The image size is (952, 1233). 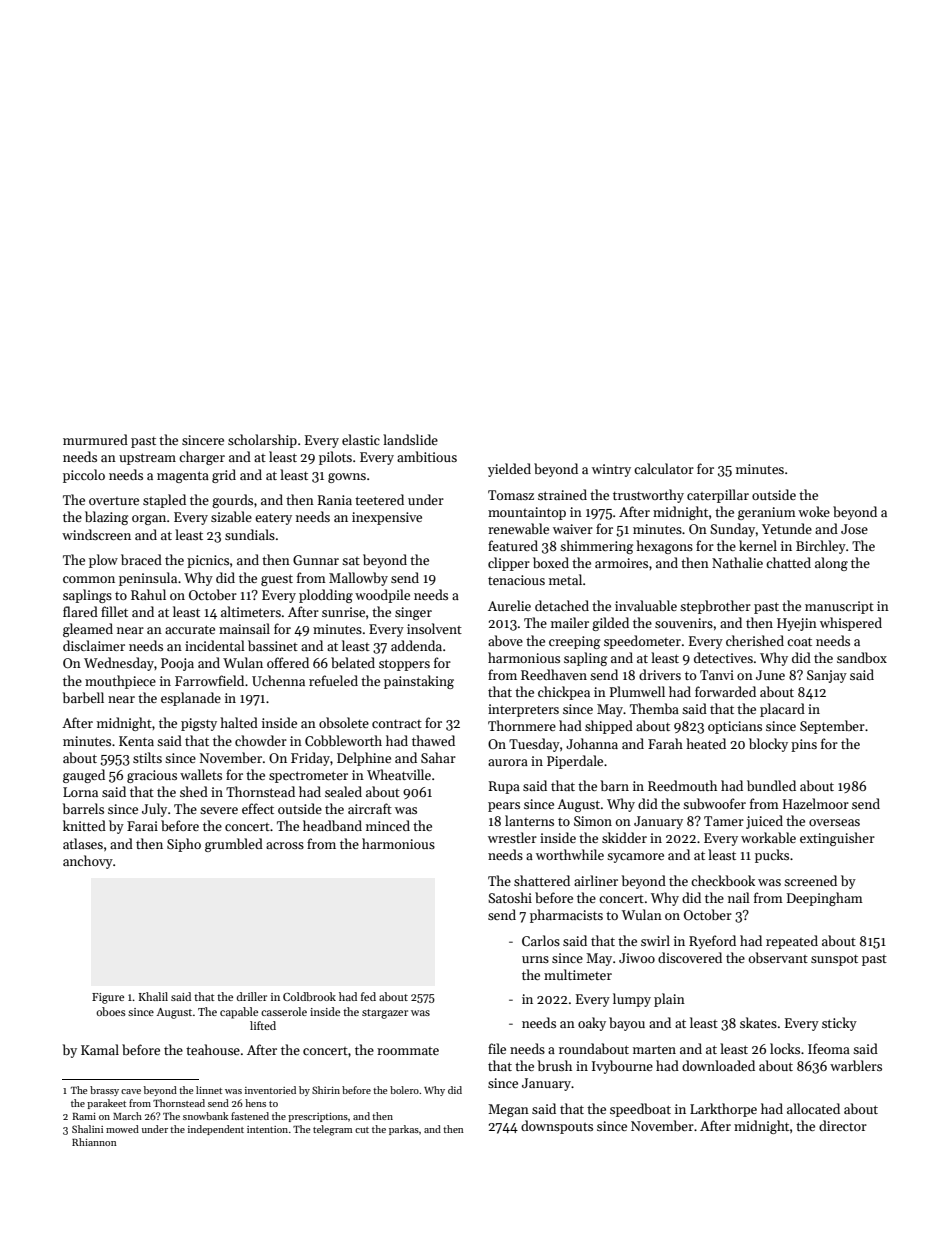 I want to click on elastic, so click(x=361, y=439).
